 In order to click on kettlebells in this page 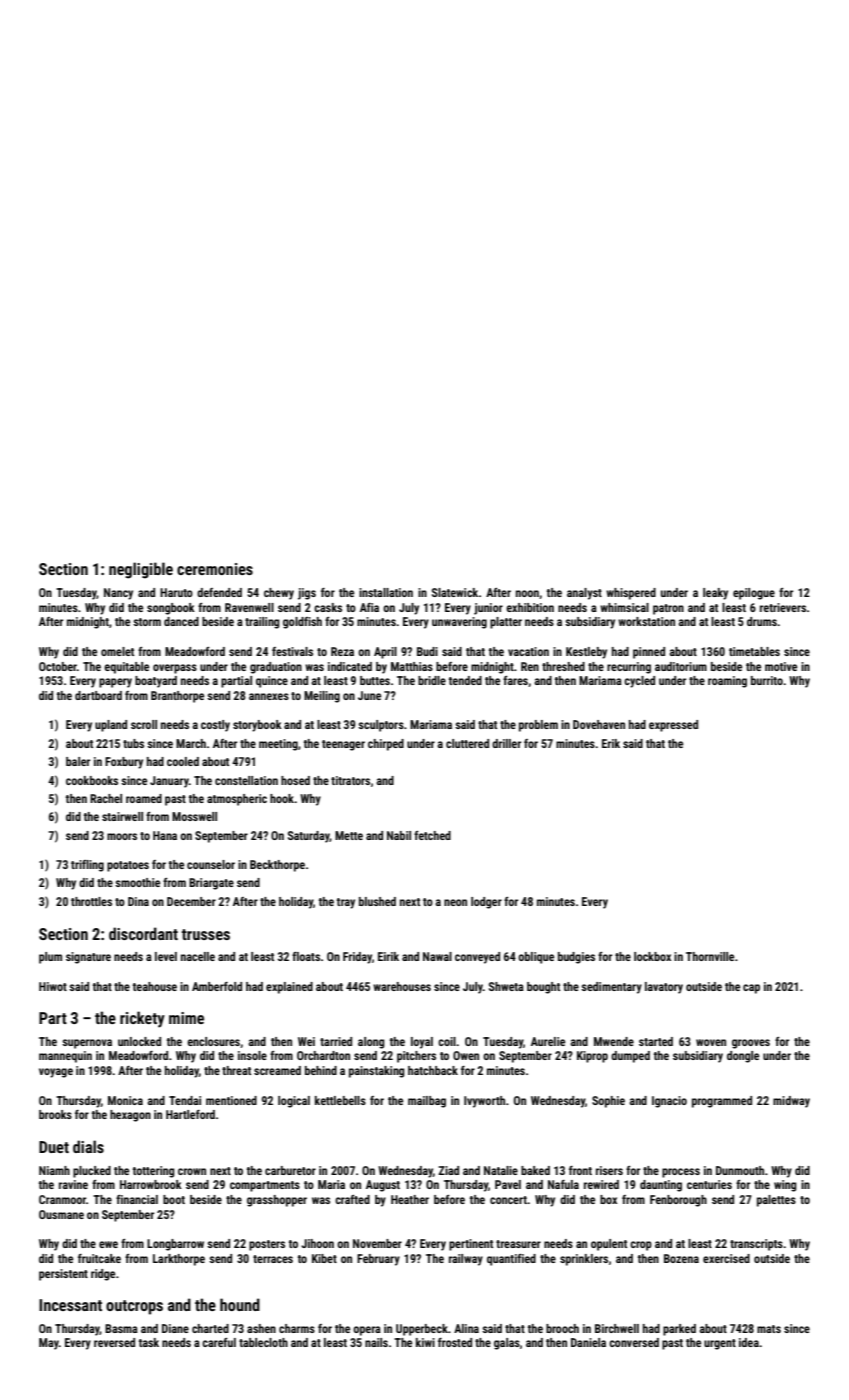, I will do `click(340, 1100)`.
